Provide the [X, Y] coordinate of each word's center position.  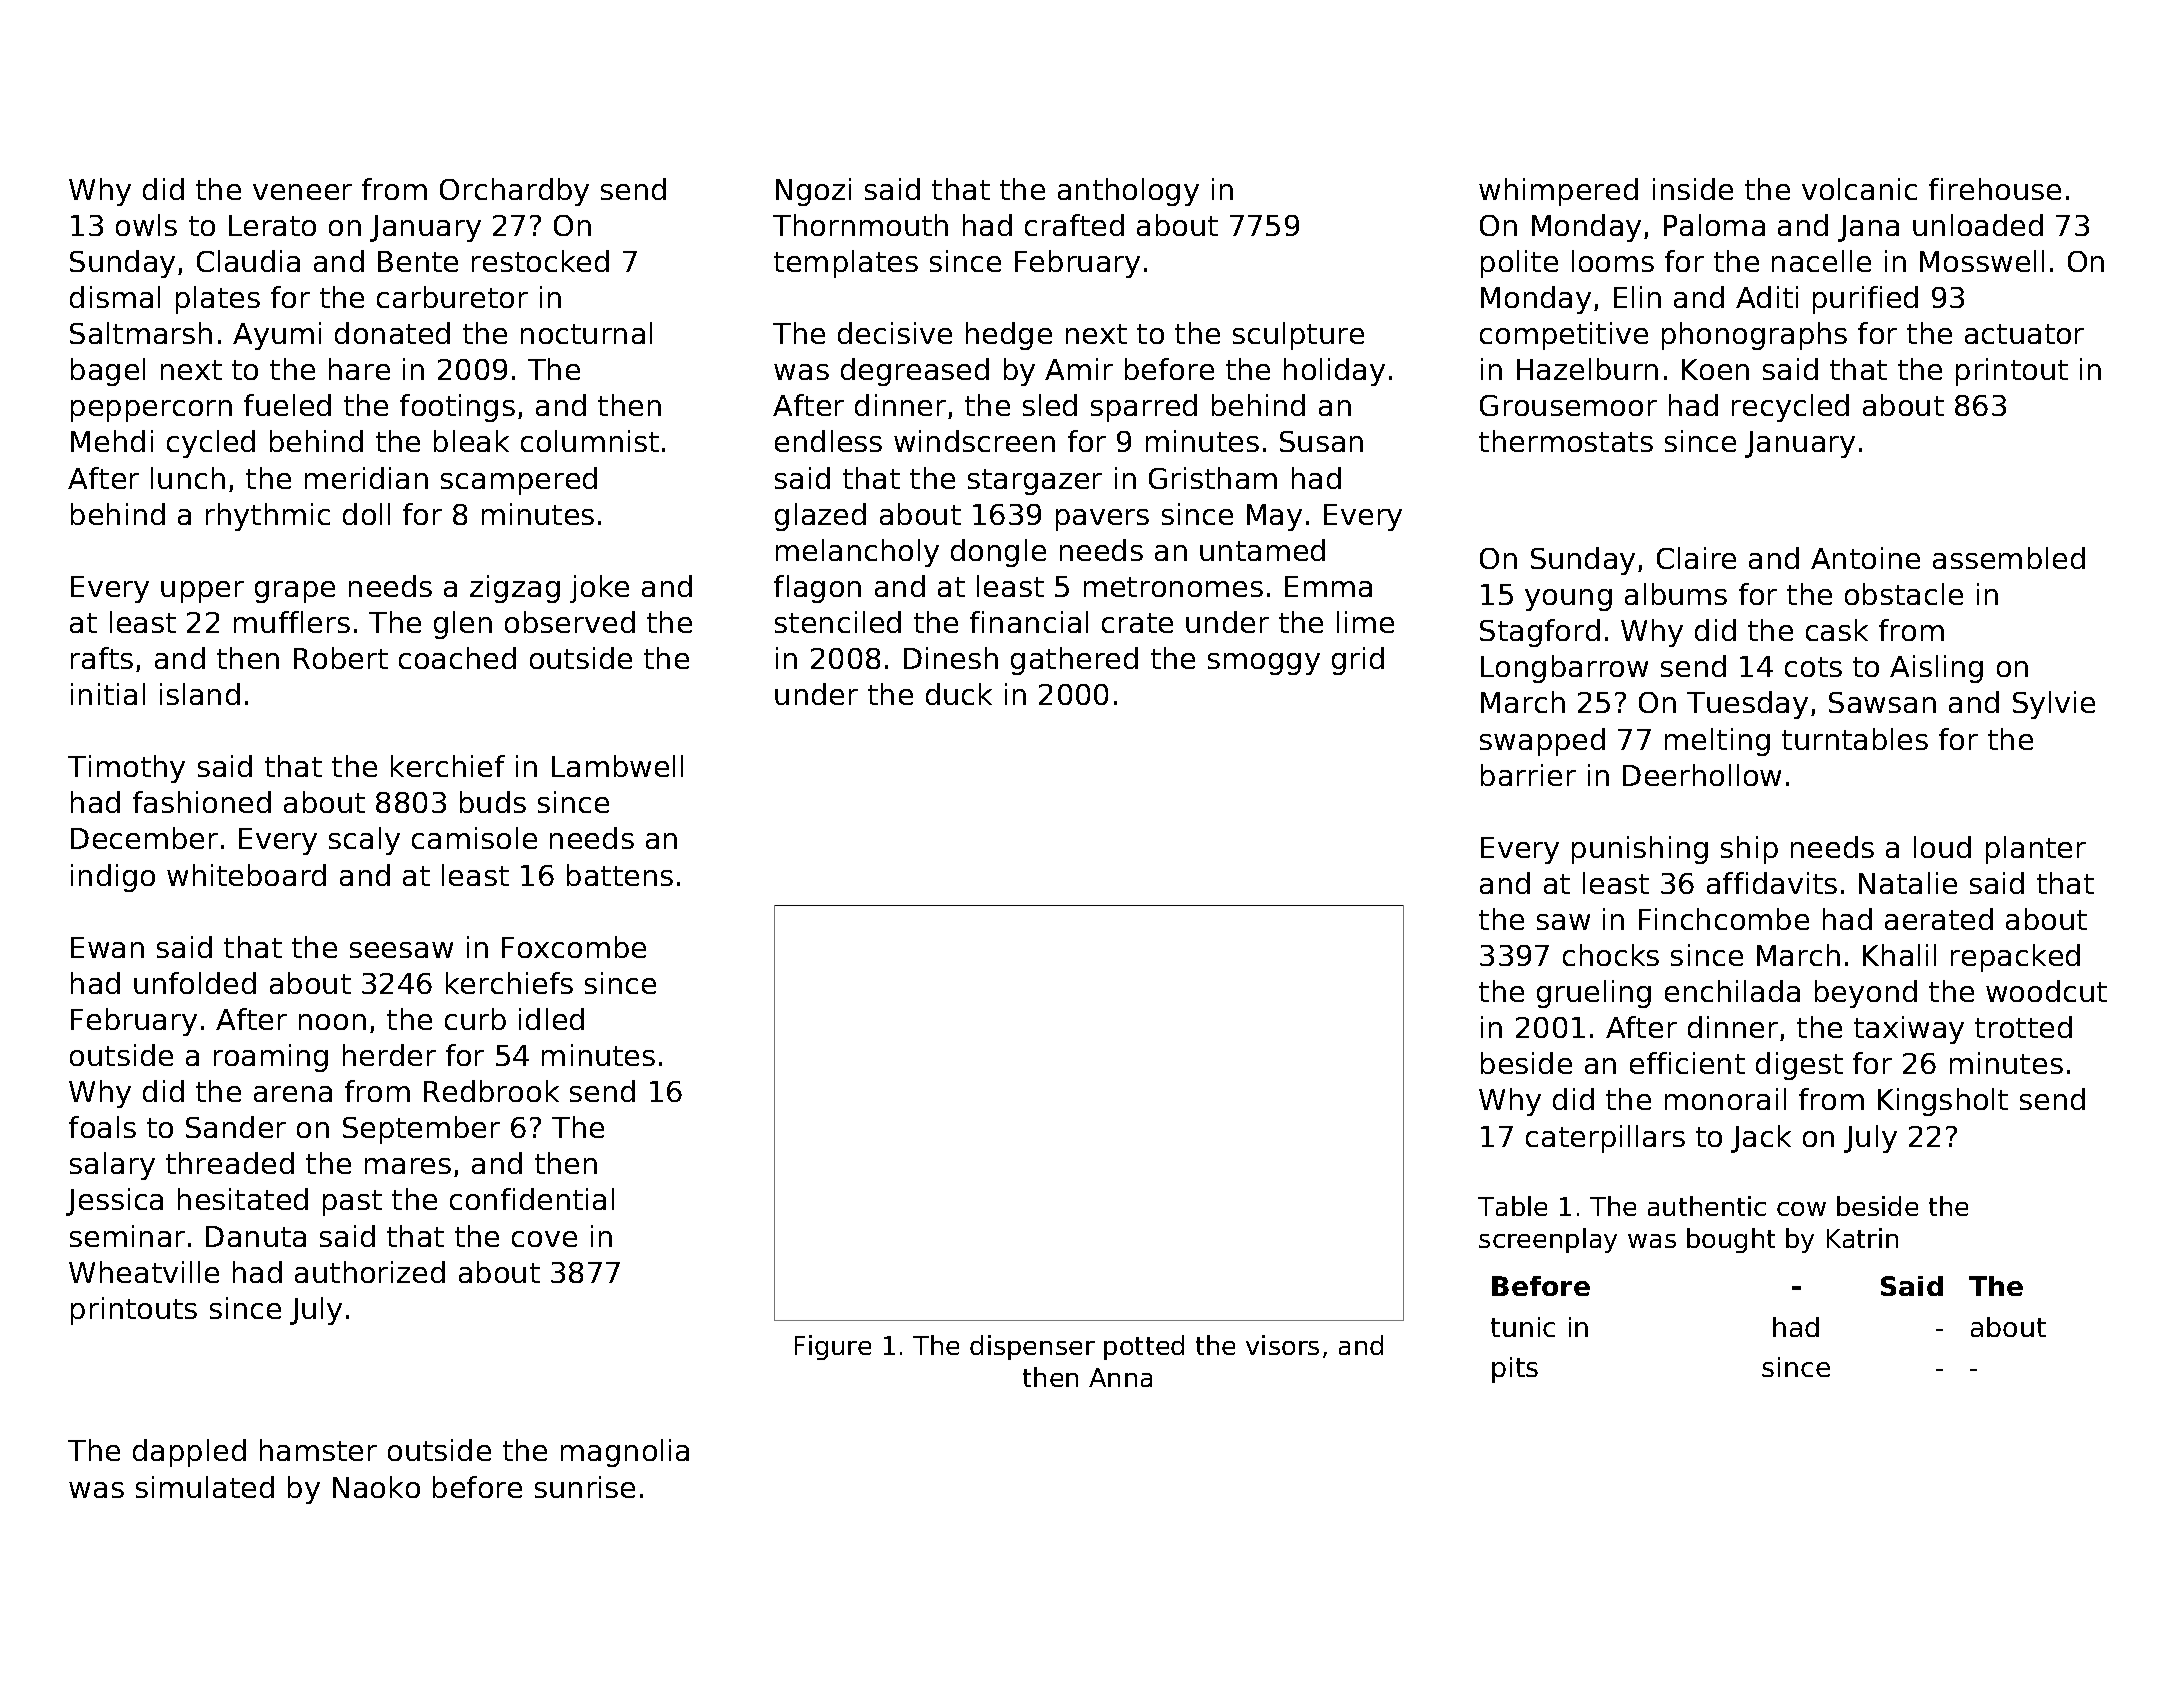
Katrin [1862, 1238]
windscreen [974, 441]
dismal [115, 297]
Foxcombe [574, 947]
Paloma [1714, 225]
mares [408, 1166]
